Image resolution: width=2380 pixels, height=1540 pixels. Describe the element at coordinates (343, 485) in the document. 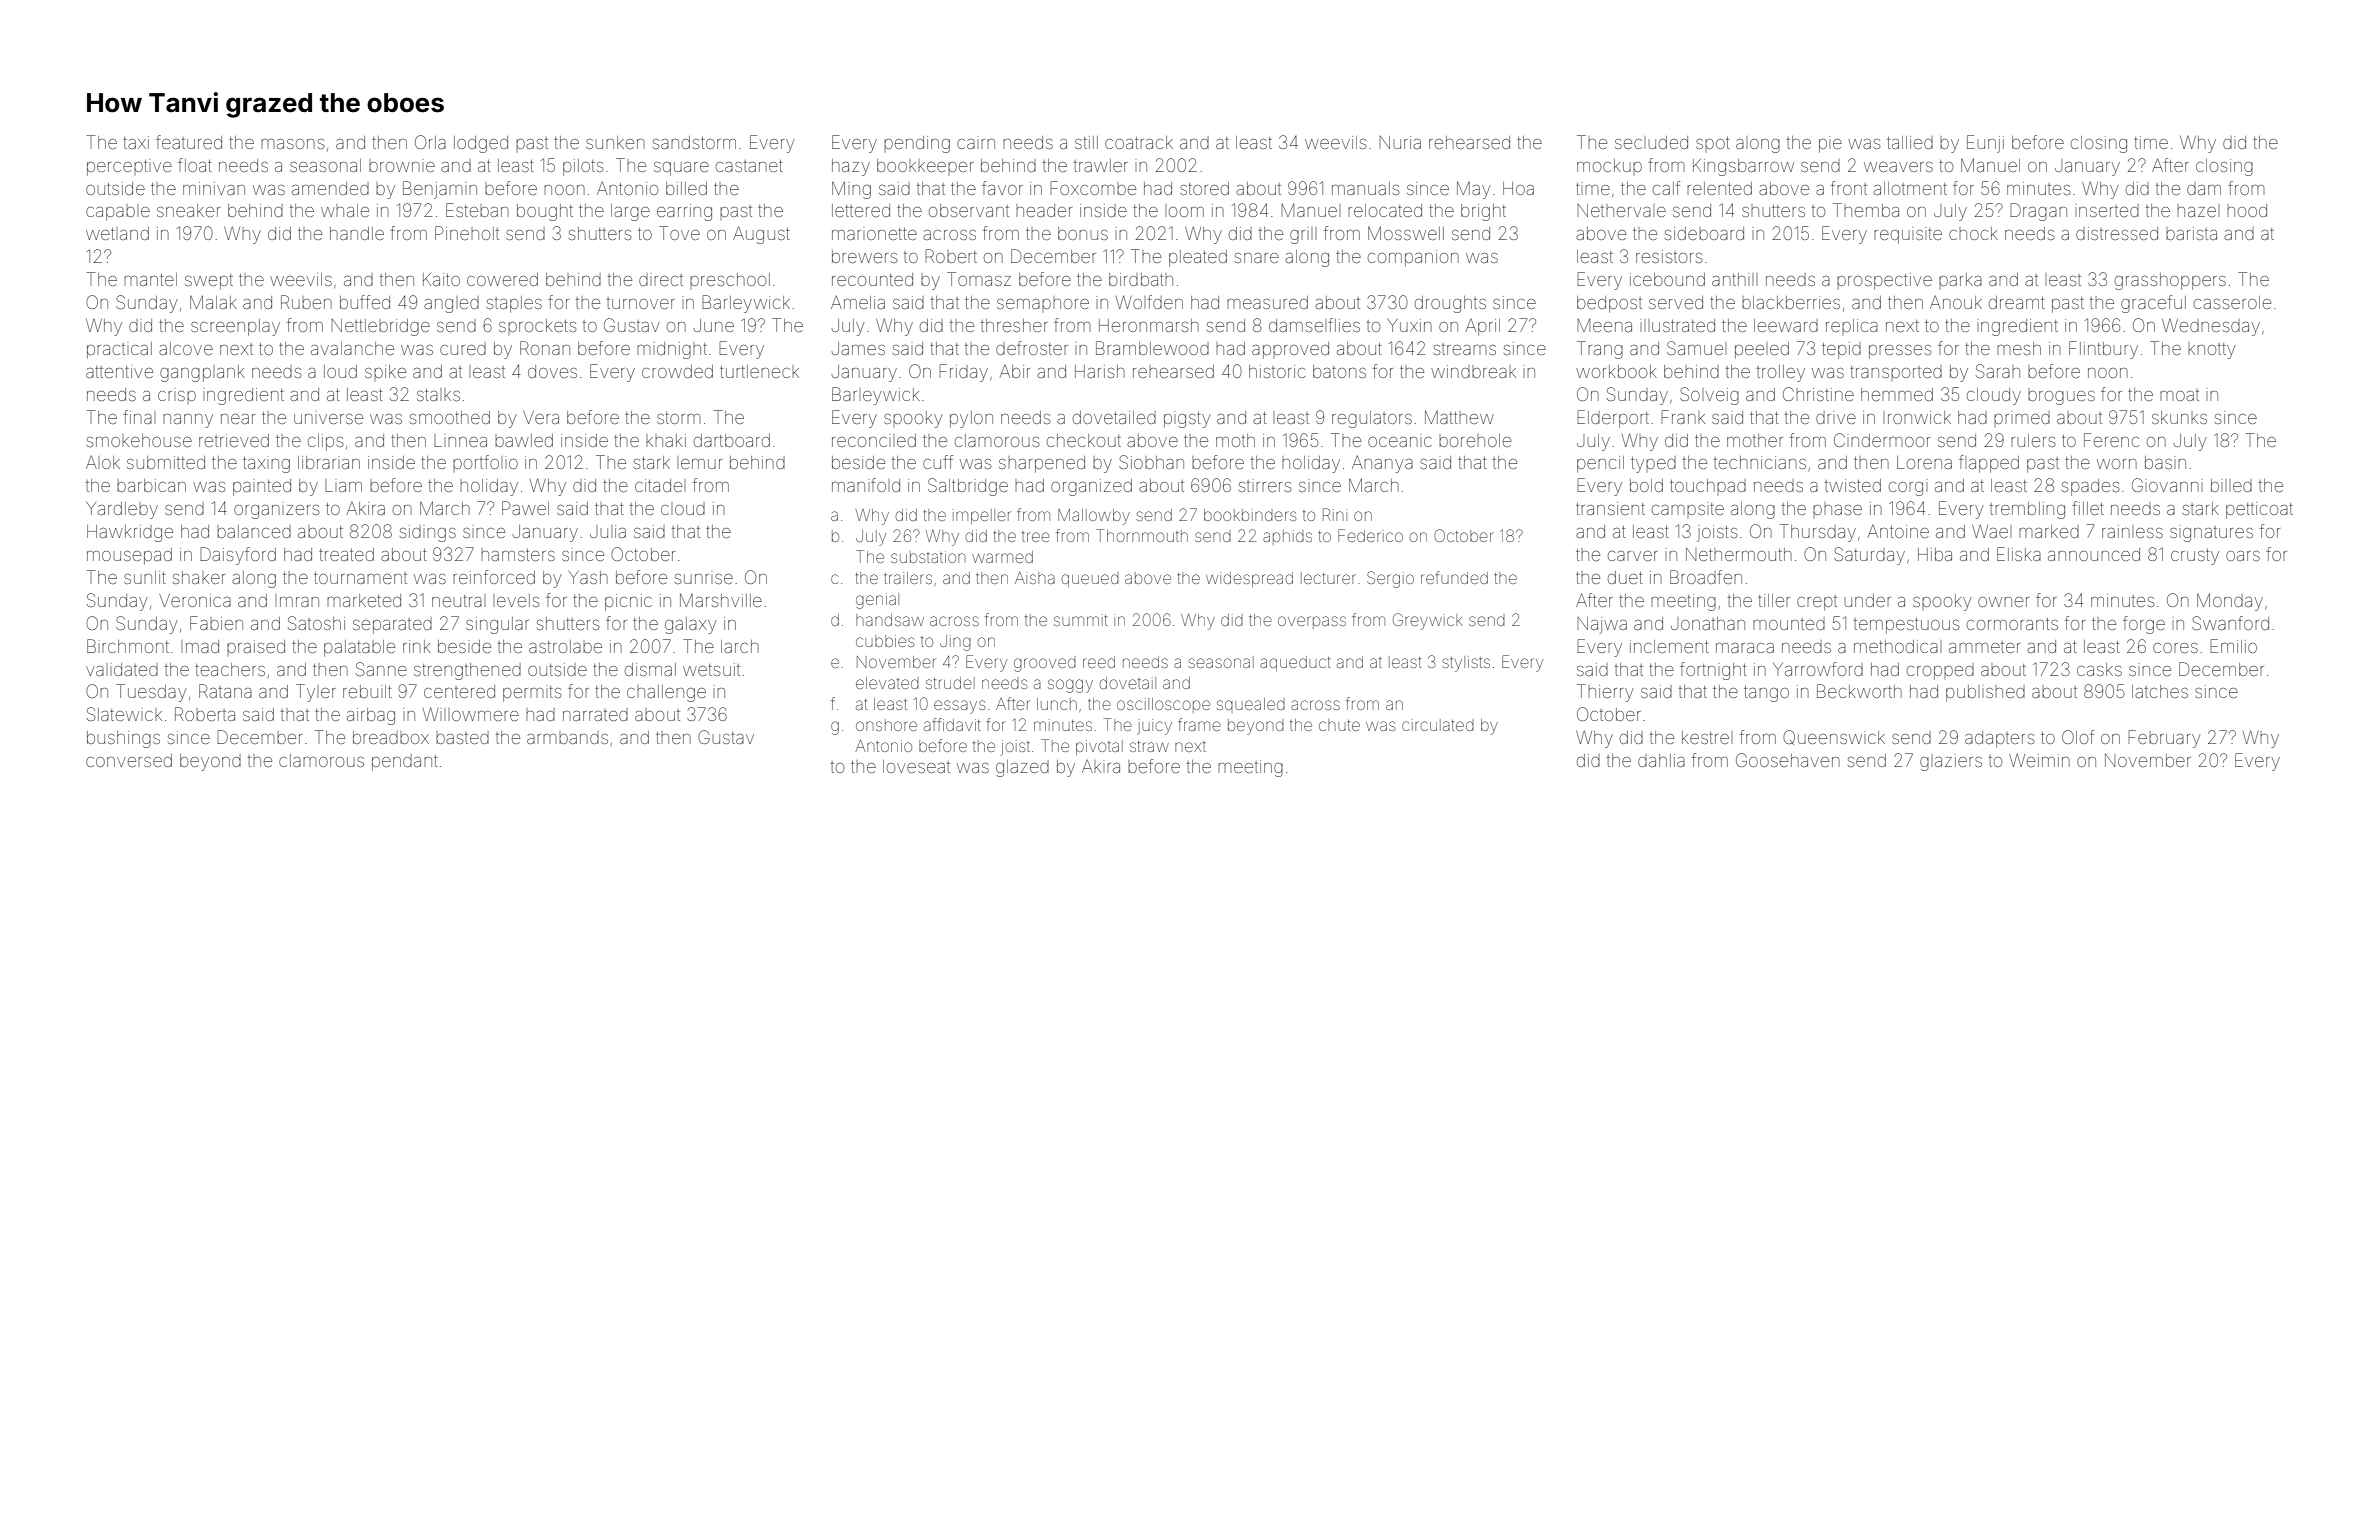

I see `Liam` at that location.
